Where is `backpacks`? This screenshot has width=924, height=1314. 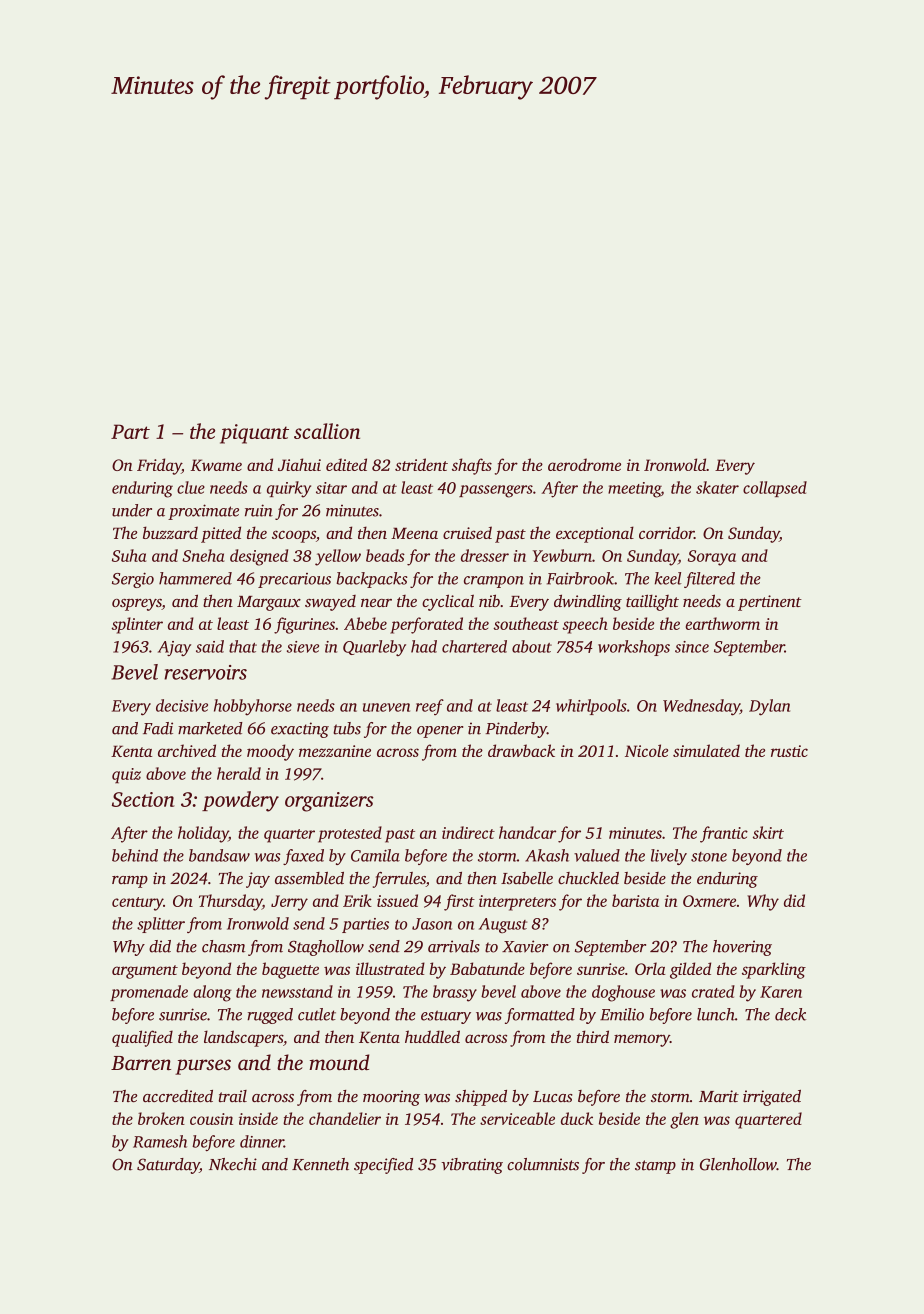 backpacks is located at coordinates (371, 580).
